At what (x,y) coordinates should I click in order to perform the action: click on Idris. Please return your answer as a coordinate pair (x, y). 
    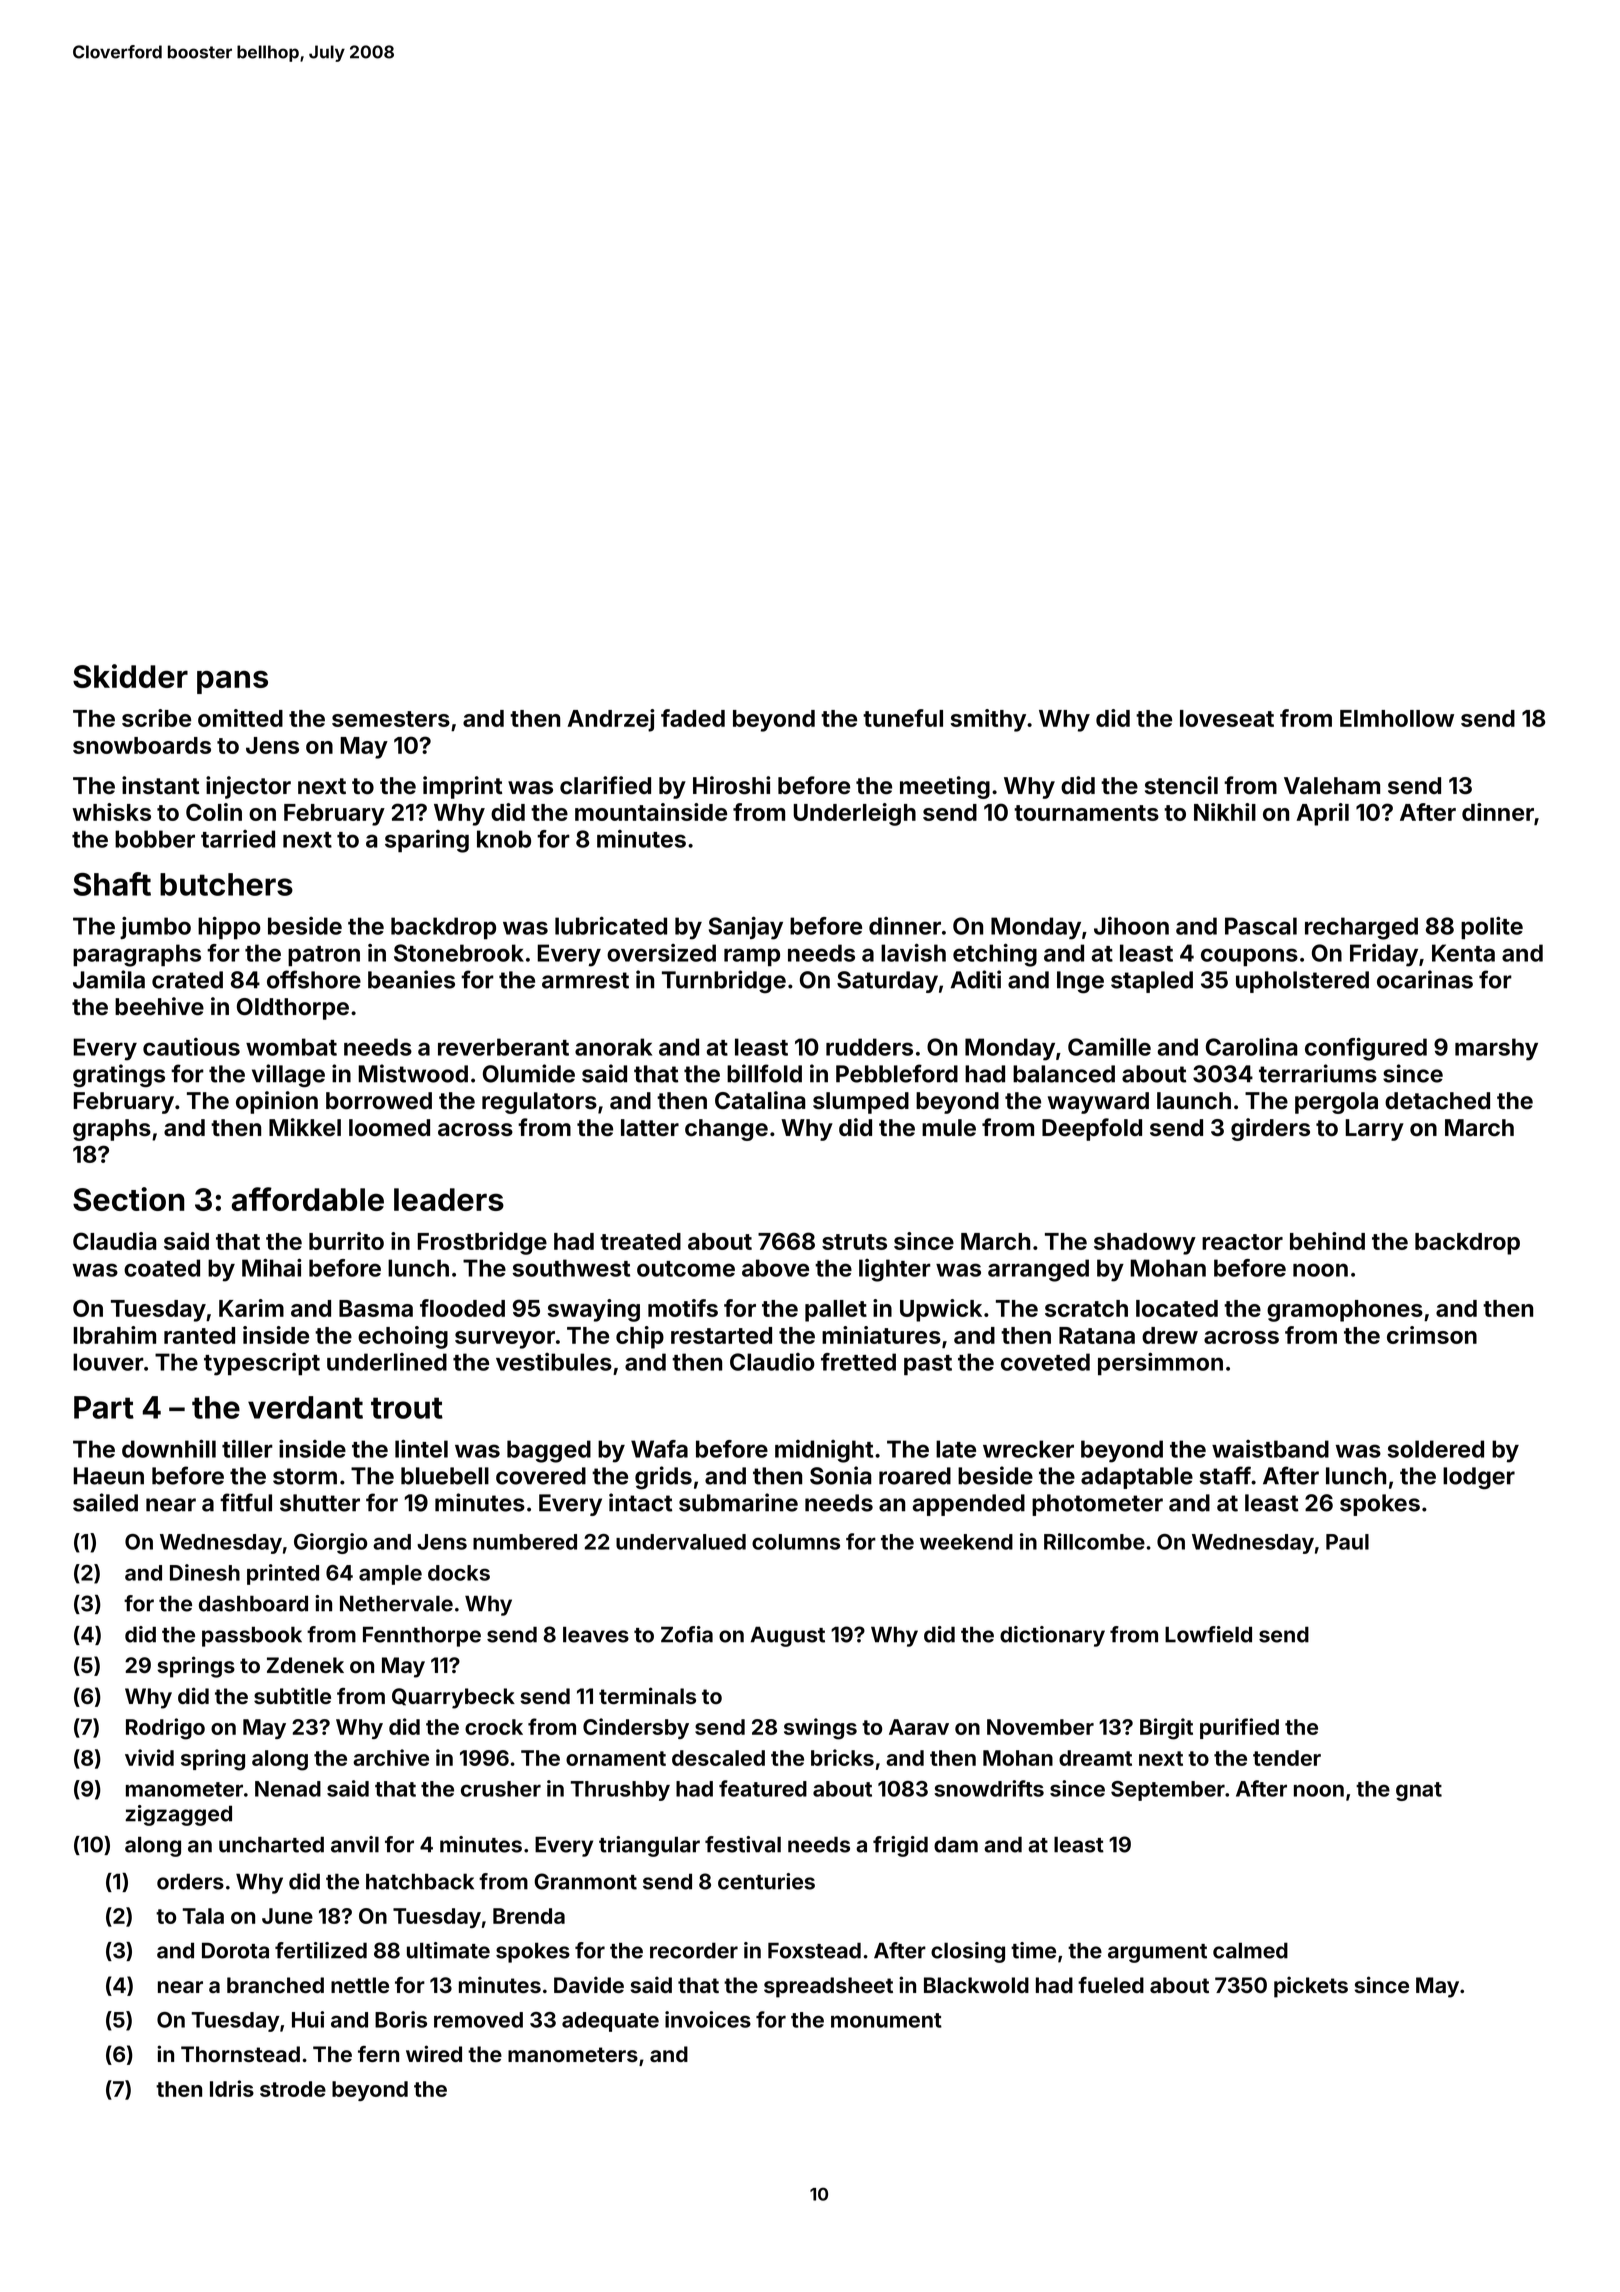
    Looking at the image, I should click on (232, 2088).
